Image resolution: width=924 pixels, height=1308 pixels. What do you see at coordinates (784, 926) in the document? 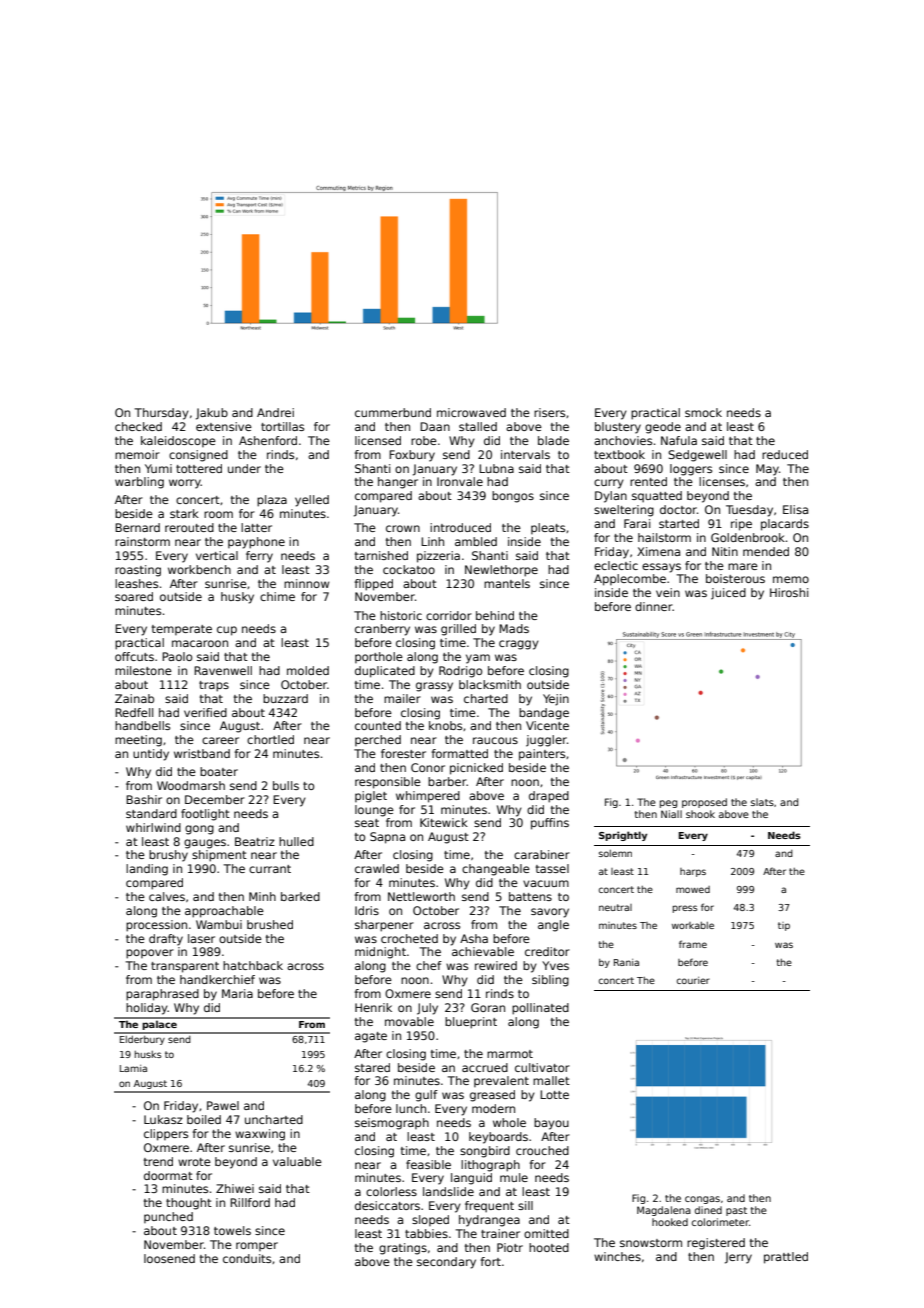
I see `tip` at bounding box center [784, 926].
